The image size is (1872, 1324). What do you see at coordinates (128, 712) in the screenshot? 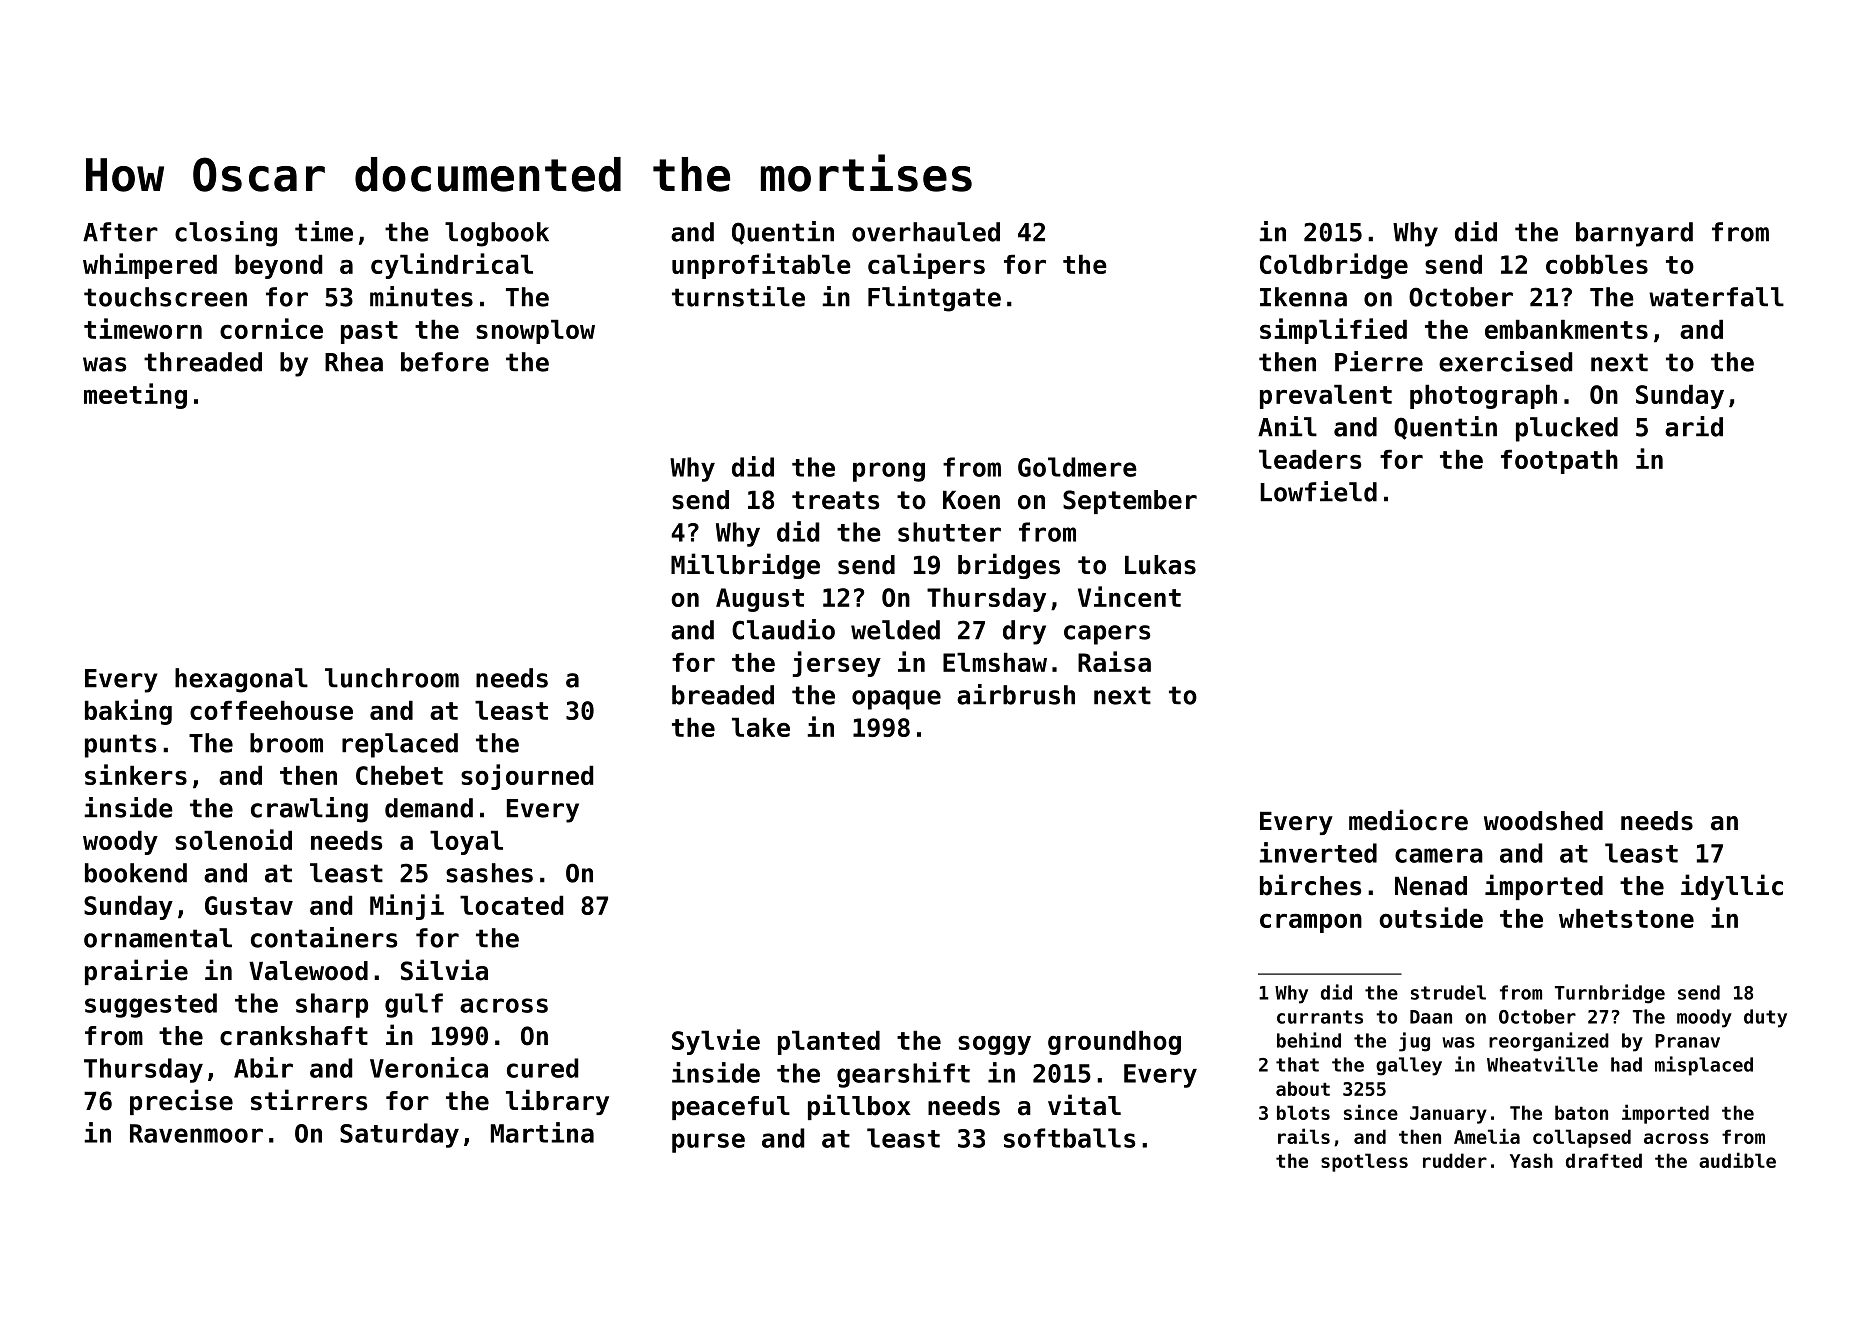
I see `baking` at bounding box center [128, 712].
